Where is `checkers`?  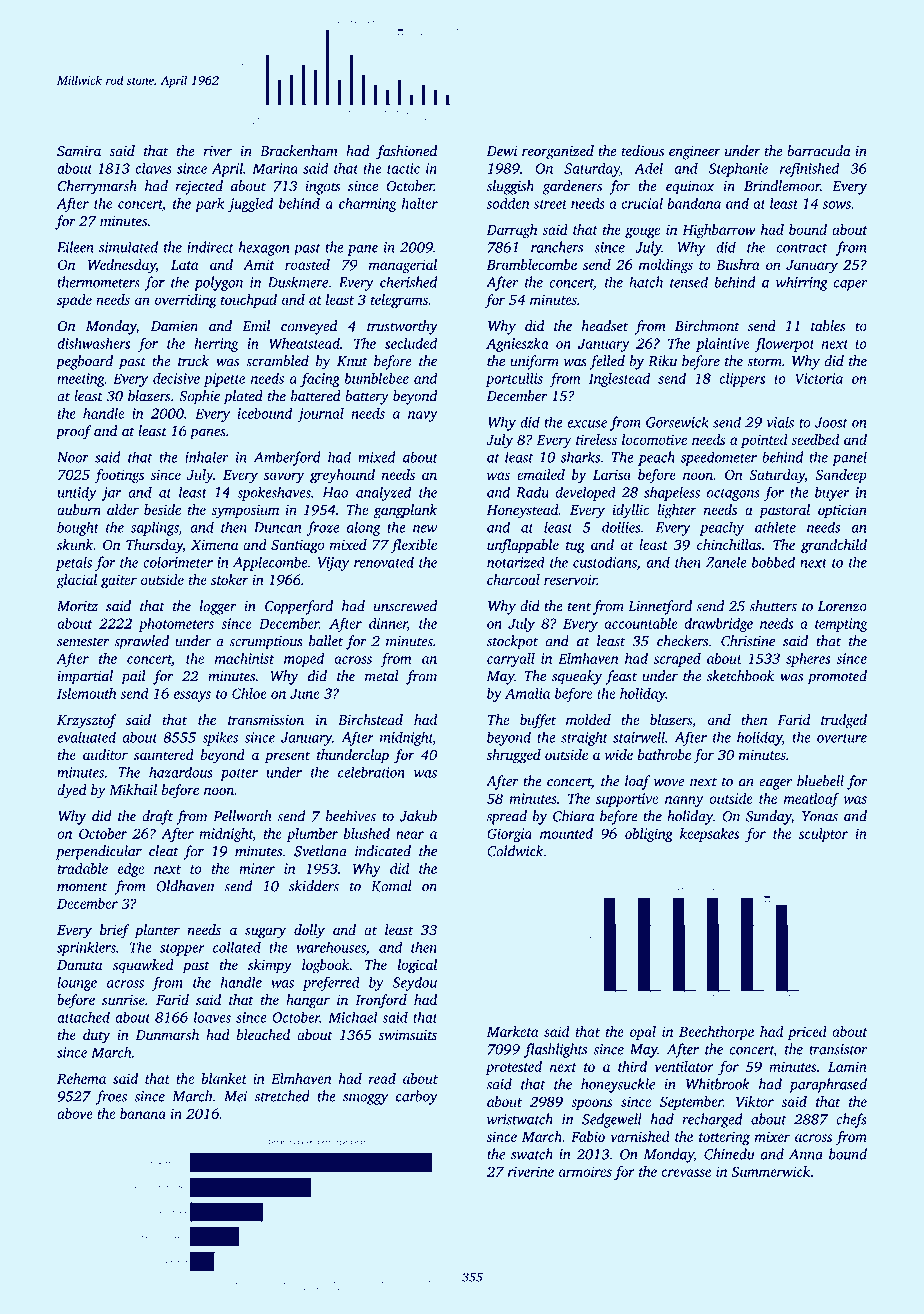 checkers is located at coordinates (682, 641).
